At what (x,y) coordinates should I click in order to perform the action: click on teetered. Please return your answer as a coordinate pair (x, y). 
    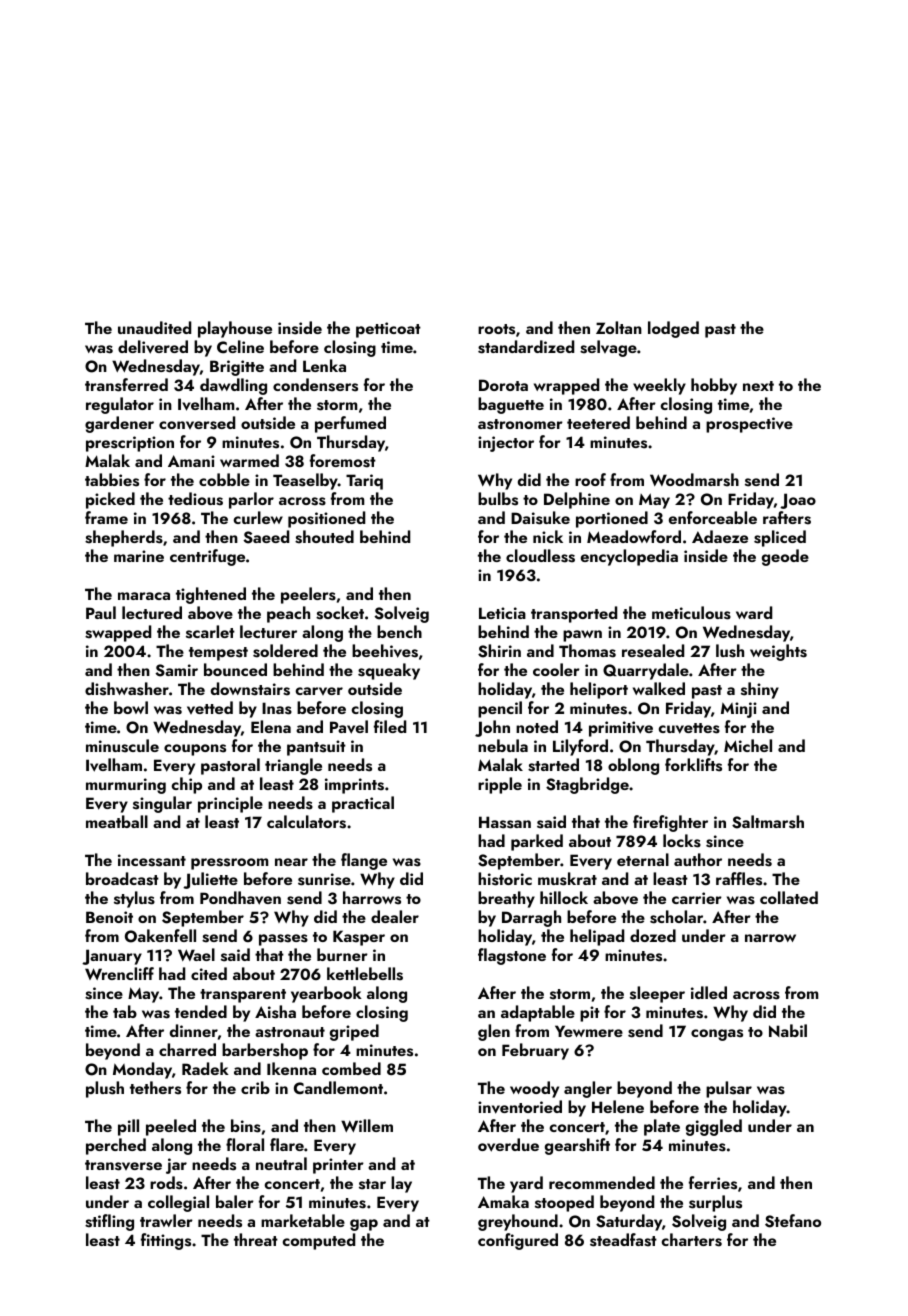
    Looking at the image, I should click on (598, 422).
